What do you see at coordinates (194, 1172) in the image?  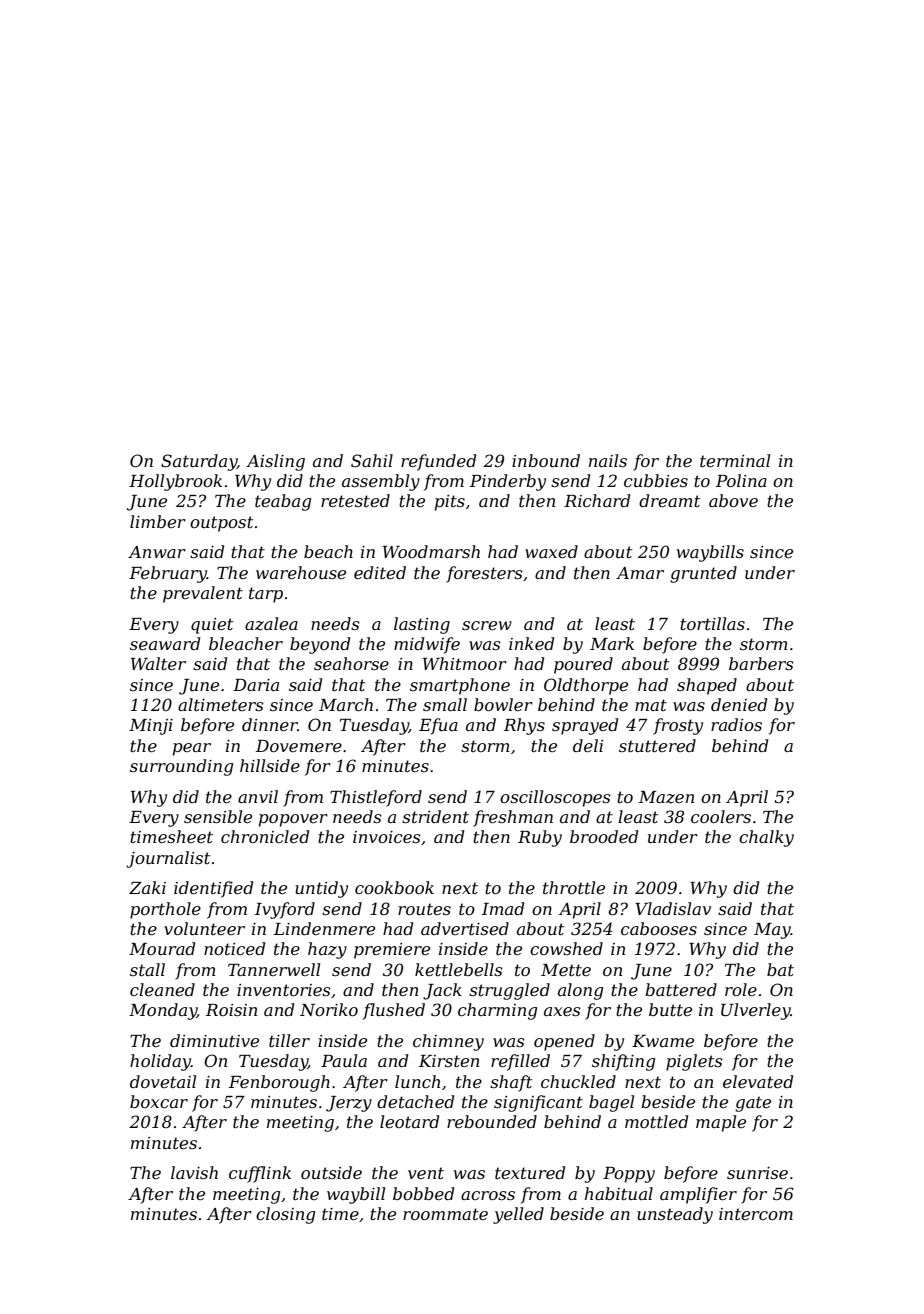 I see `lavish` at bounding box center [194, 1172].
